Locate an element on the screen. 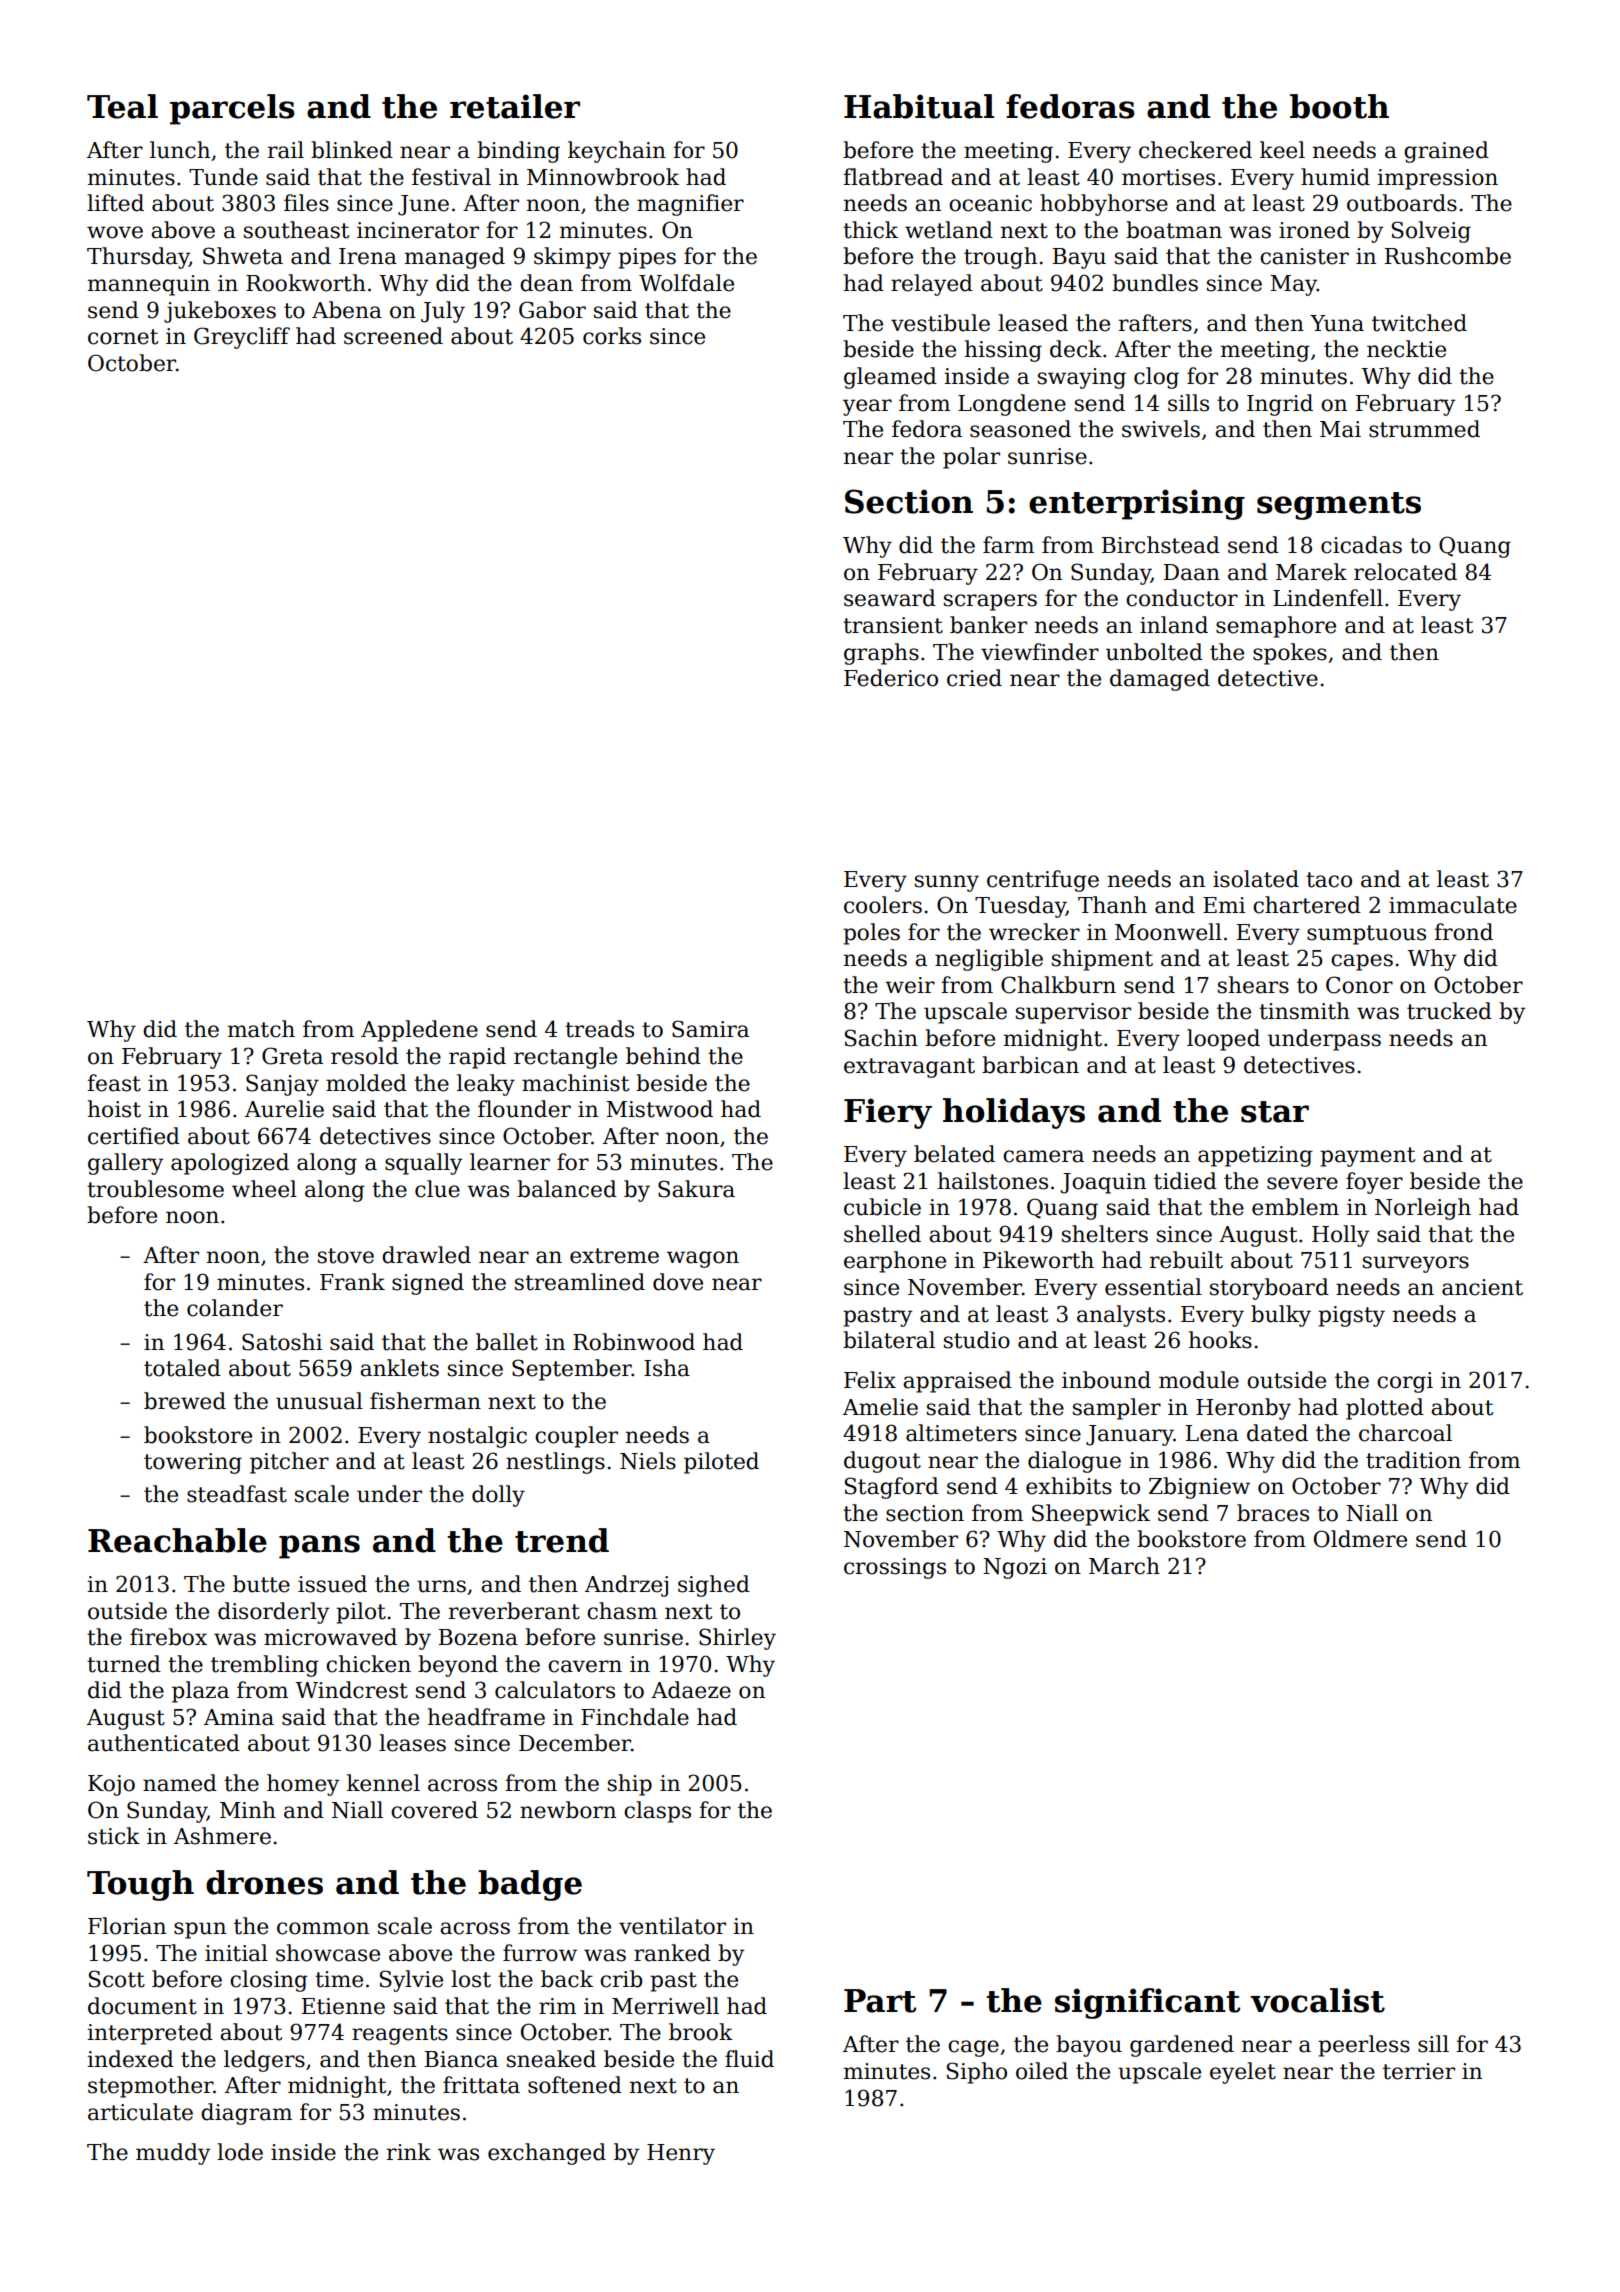  muddy is located at coordinates (173, 2154).
